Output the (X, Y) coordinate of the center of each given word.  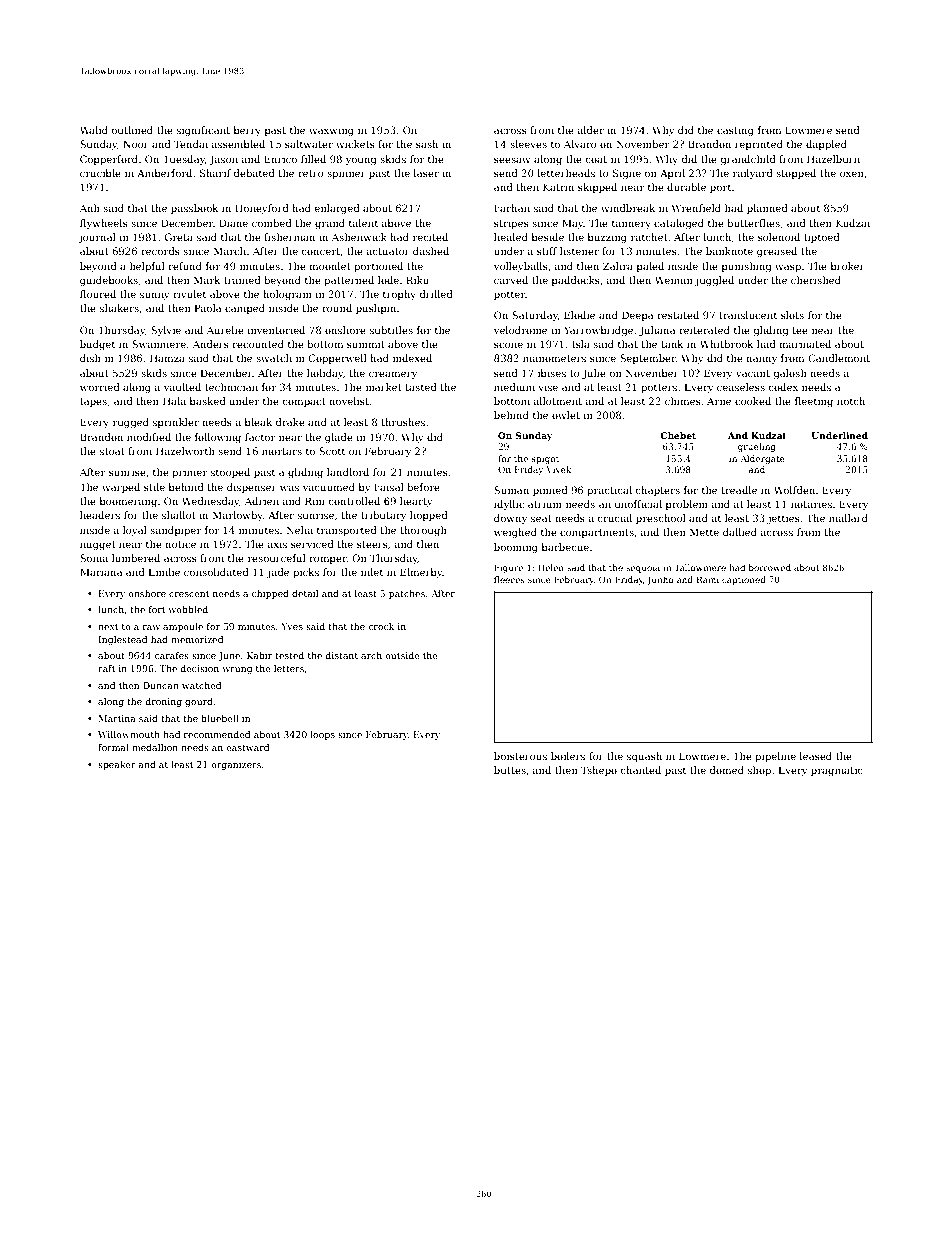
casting (735, 131)
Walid (94, 130)
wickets (355, 144)
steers (372, 544)
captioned (744, 580)
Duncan (161, 685)
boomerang (128, 502)
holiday (325, 374)
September (648, 359)
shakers (119, 308)
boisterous (520, 756)
